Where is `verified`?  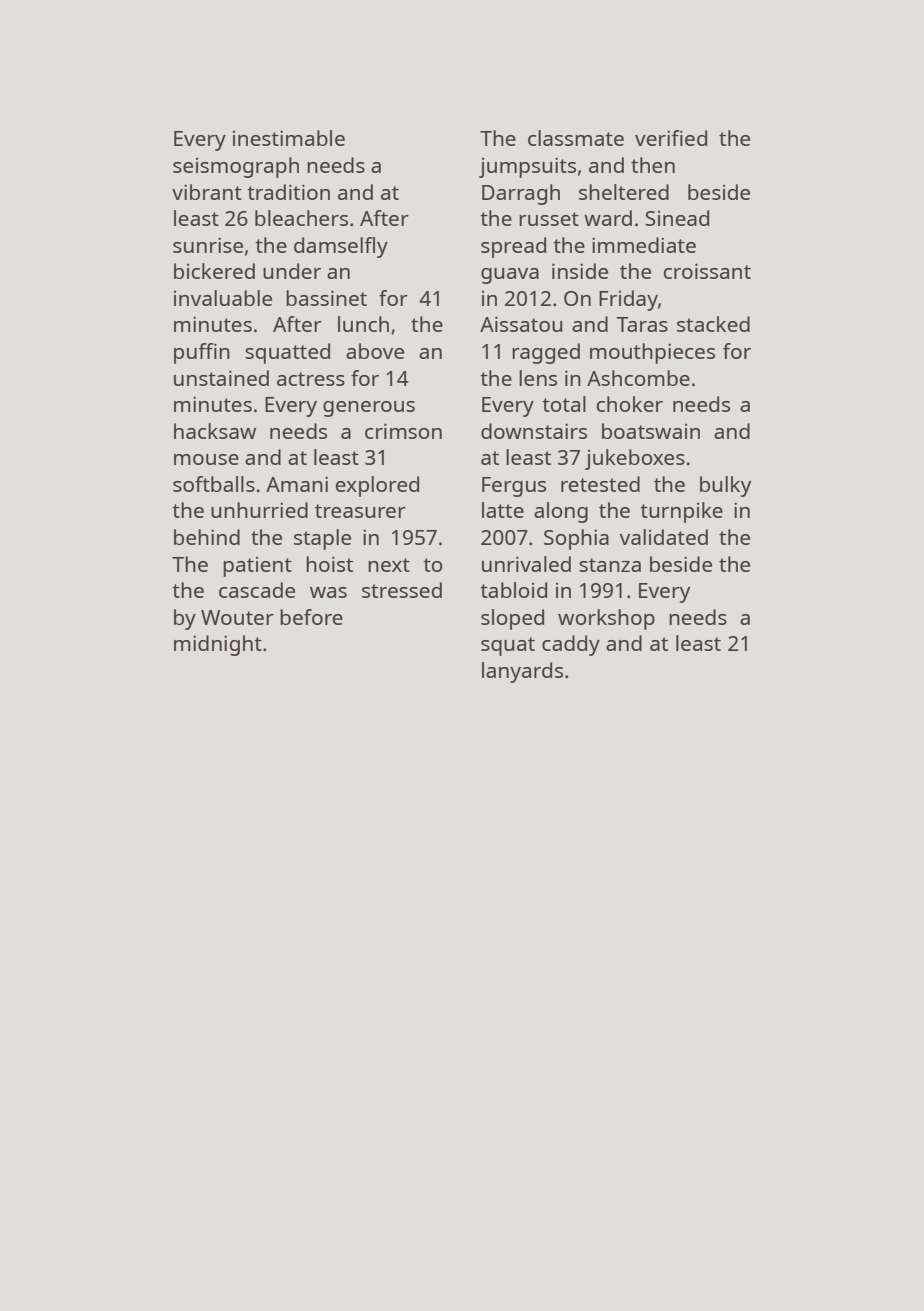
verified is located at coordinates (671, 138).
